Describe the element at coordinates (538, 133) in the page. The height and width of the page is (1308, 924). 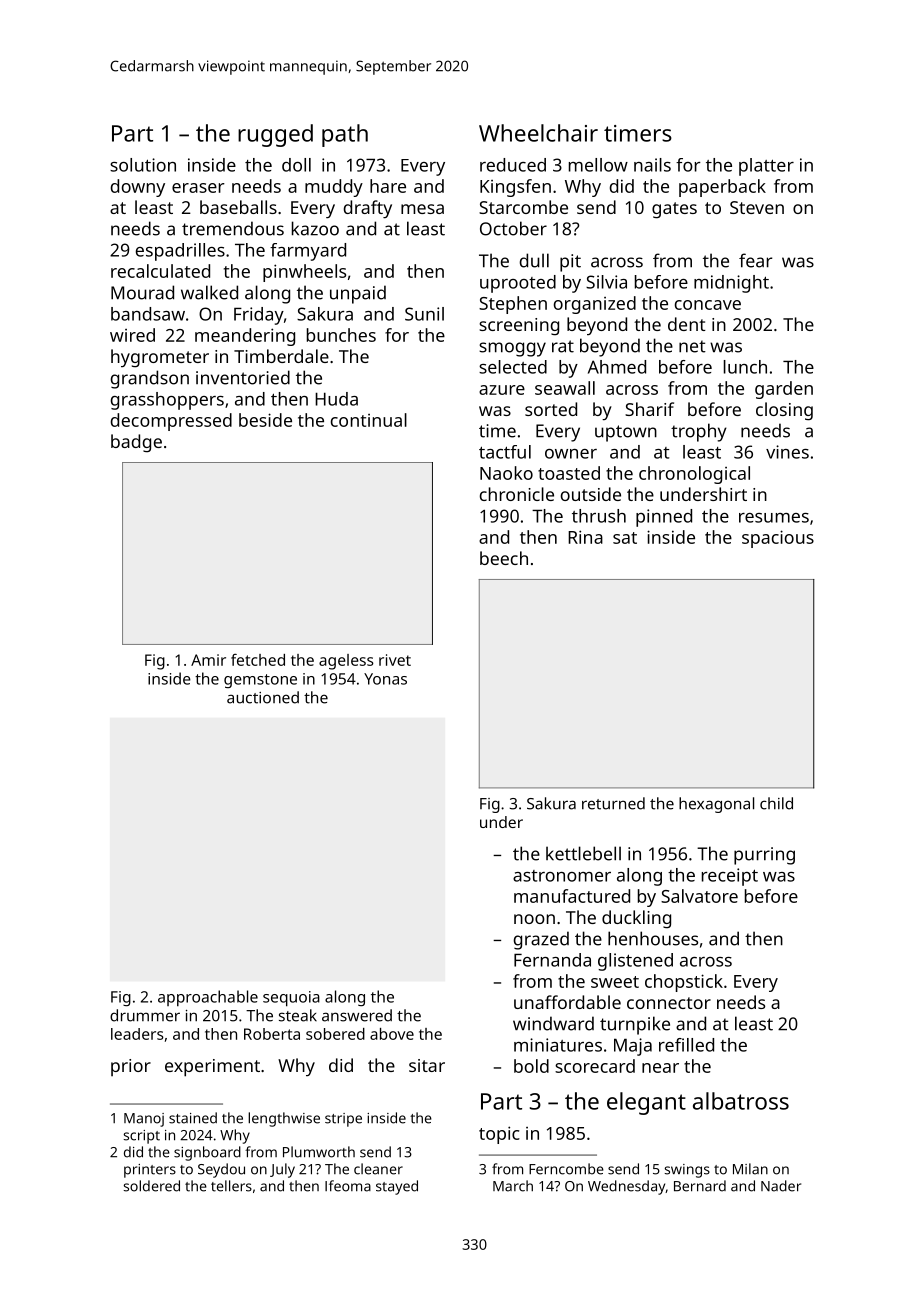
I see `Wheelchair` at that location.
